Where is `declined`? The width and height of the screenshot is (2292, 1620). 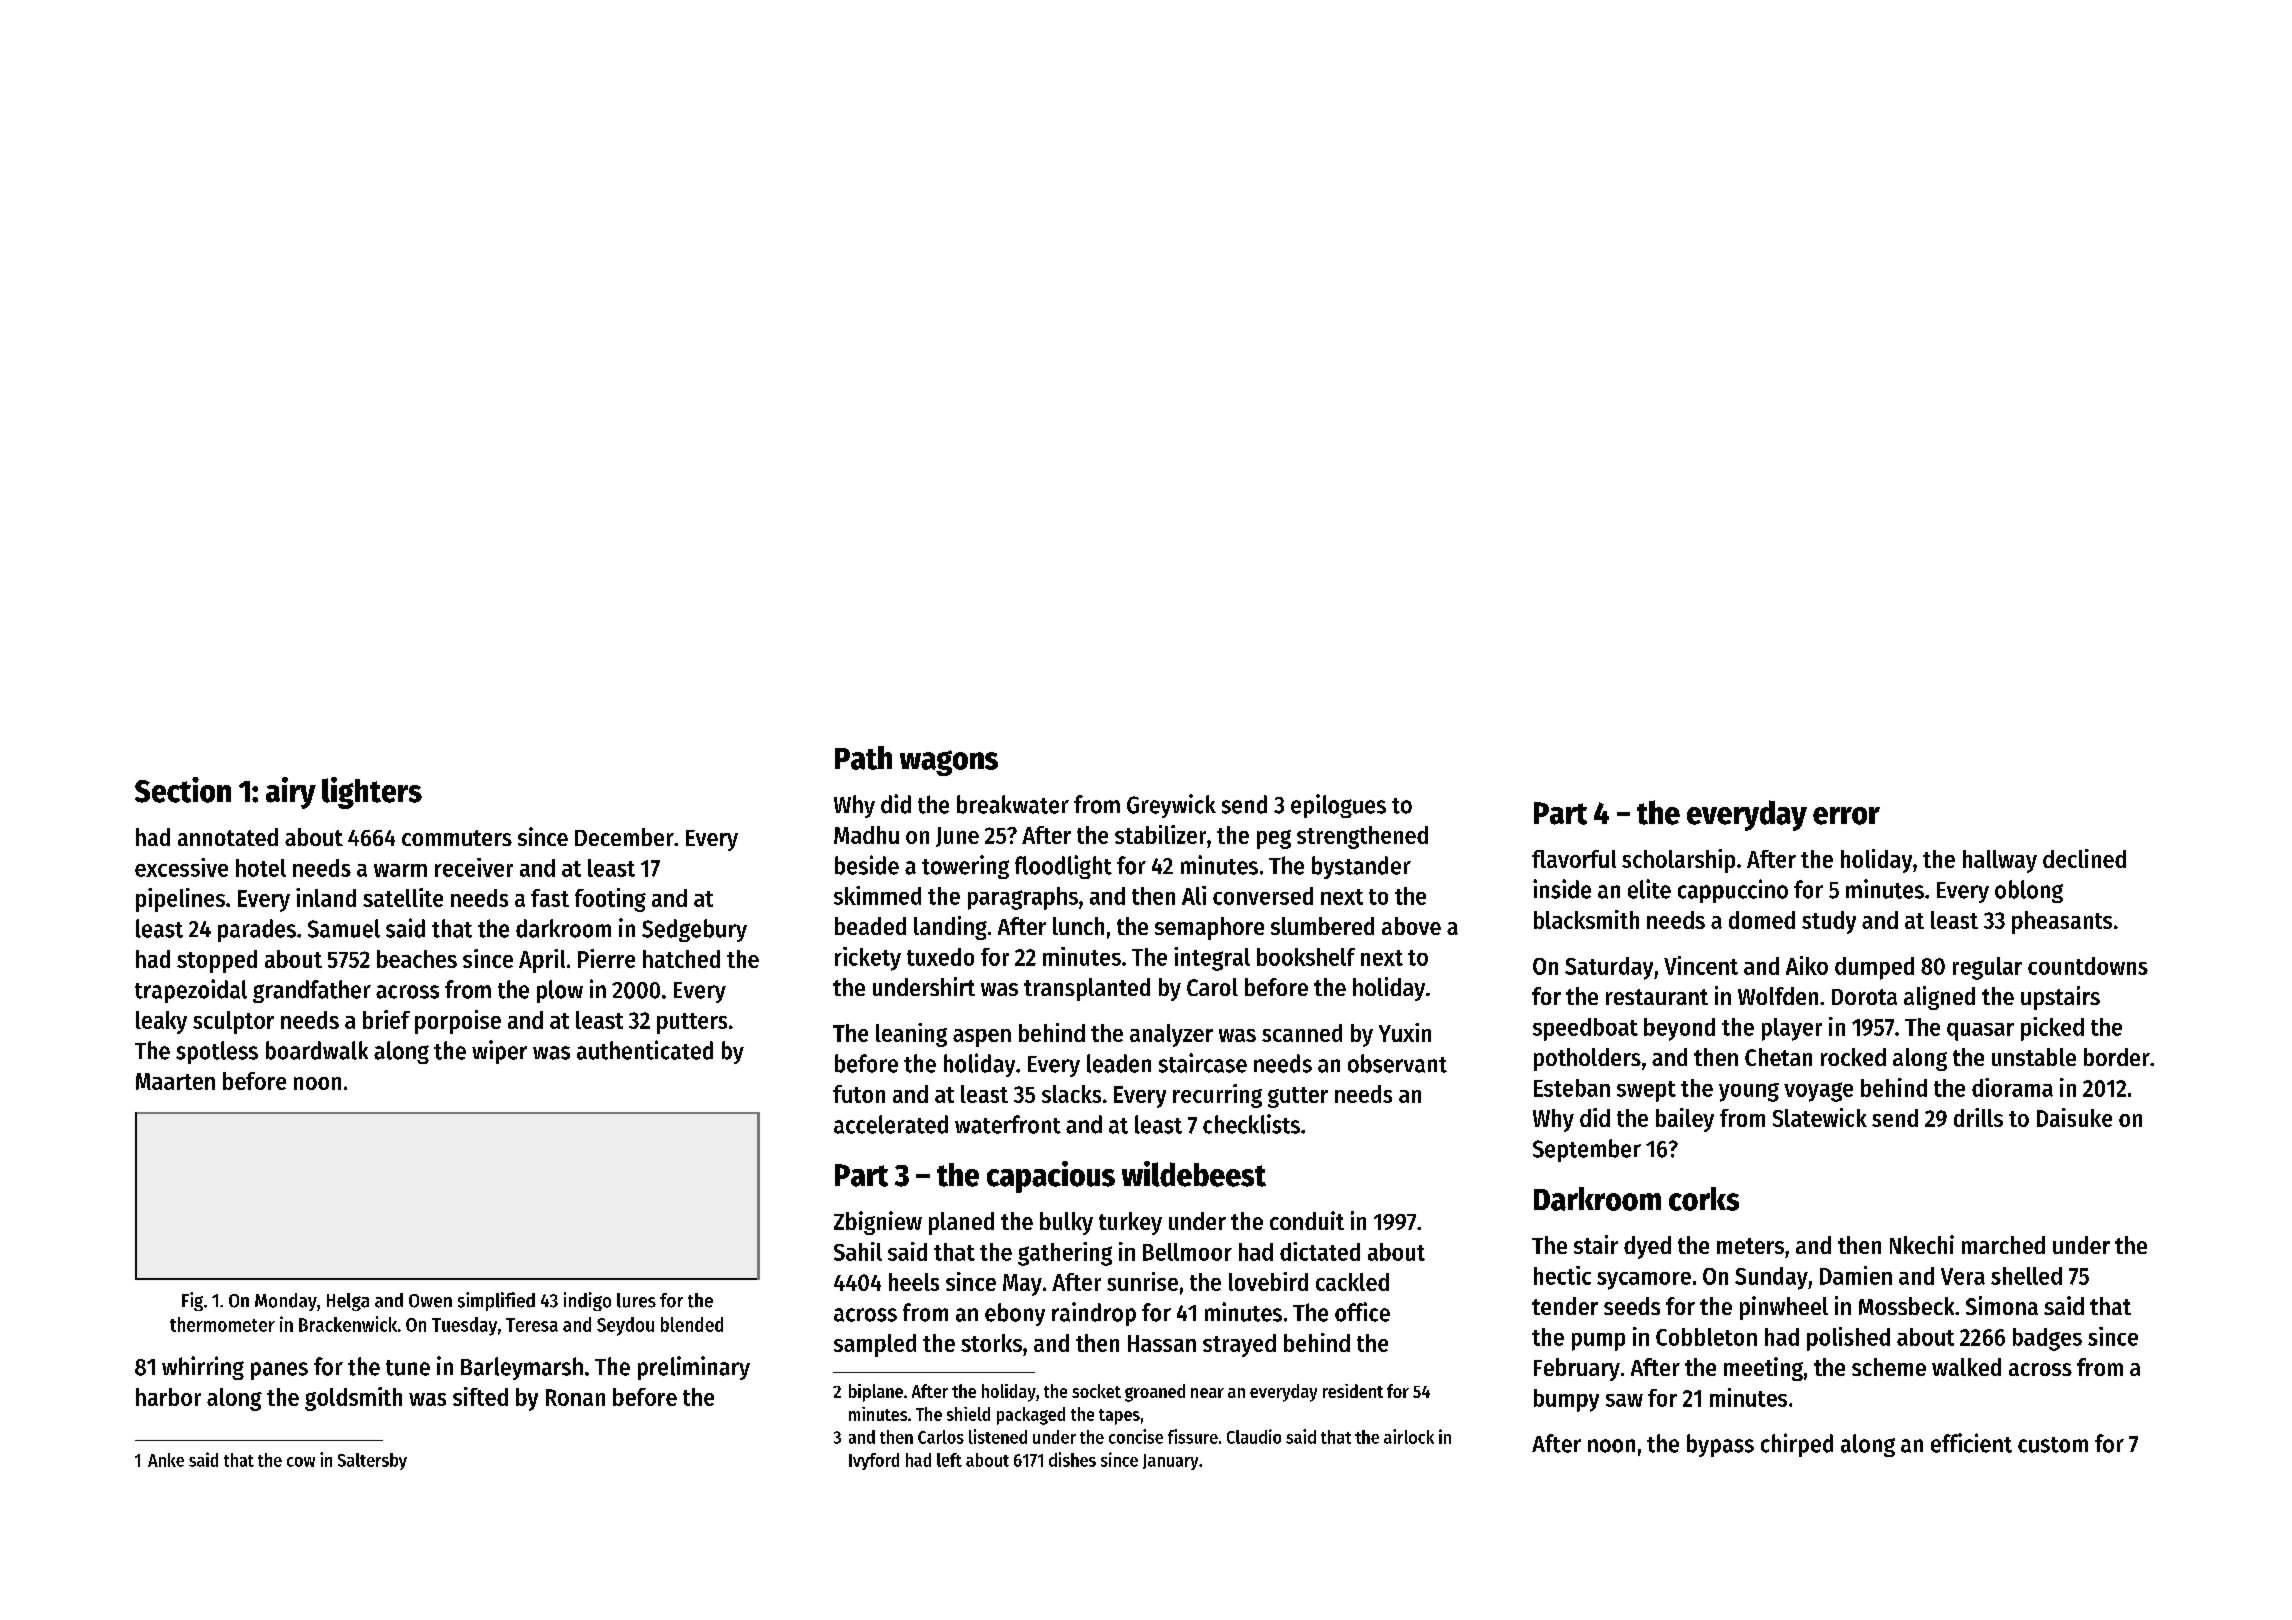 declined is located at coordinates (2084, 858).
